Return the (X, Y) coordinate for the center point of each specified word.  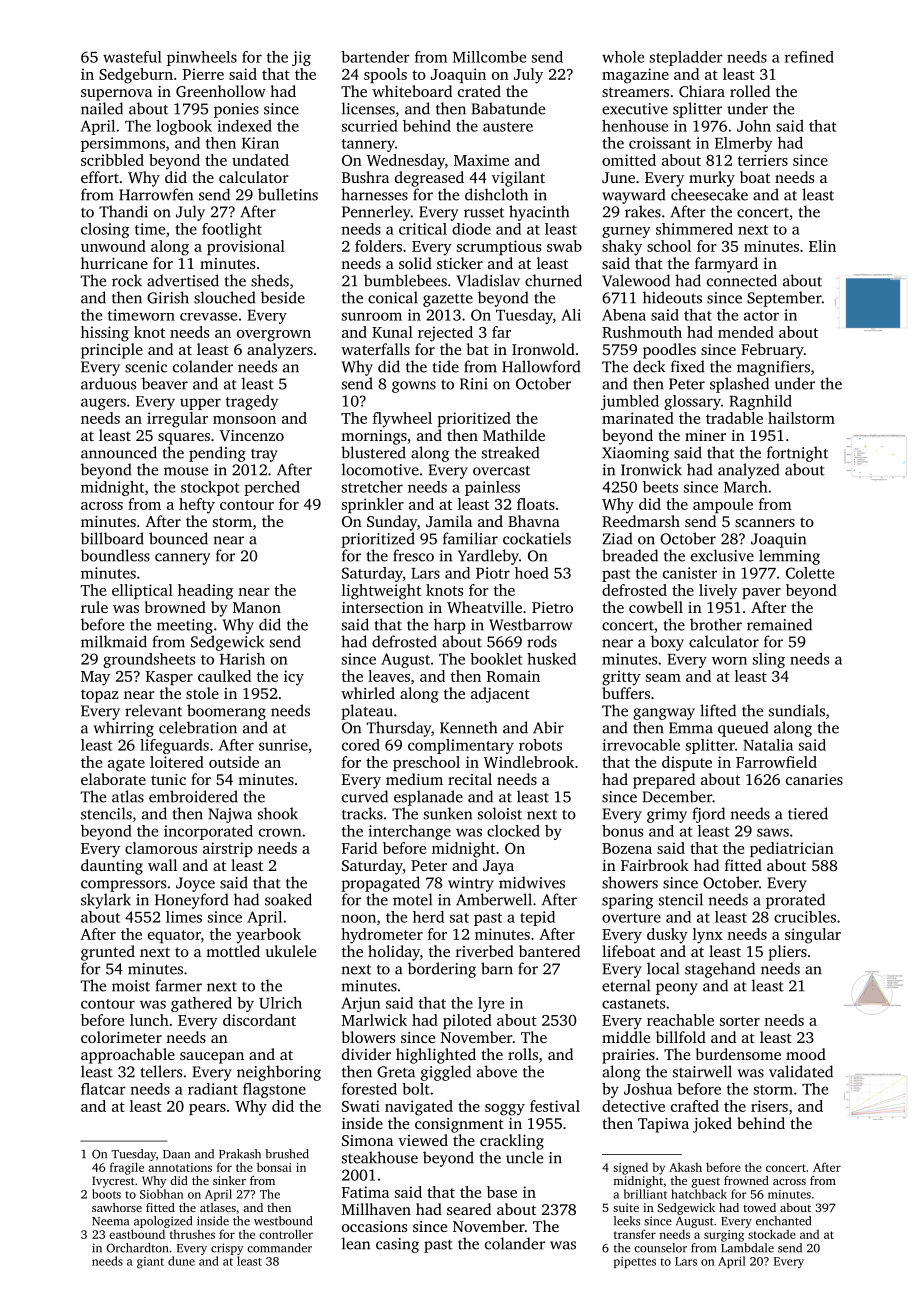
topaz (100, 696)
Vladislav (488, 280)
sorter (740, 1021)
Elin (822, 246)
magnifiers (773, 368)
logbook (184, 127)
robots (540, 745)
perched (272, 488)
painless (492, 488)
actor (761, 316)
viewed (423, 1140)
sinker (229, 1180)
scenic (146, 367)
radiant (213, 1089)
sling (769, 660)
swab (564, 246)
